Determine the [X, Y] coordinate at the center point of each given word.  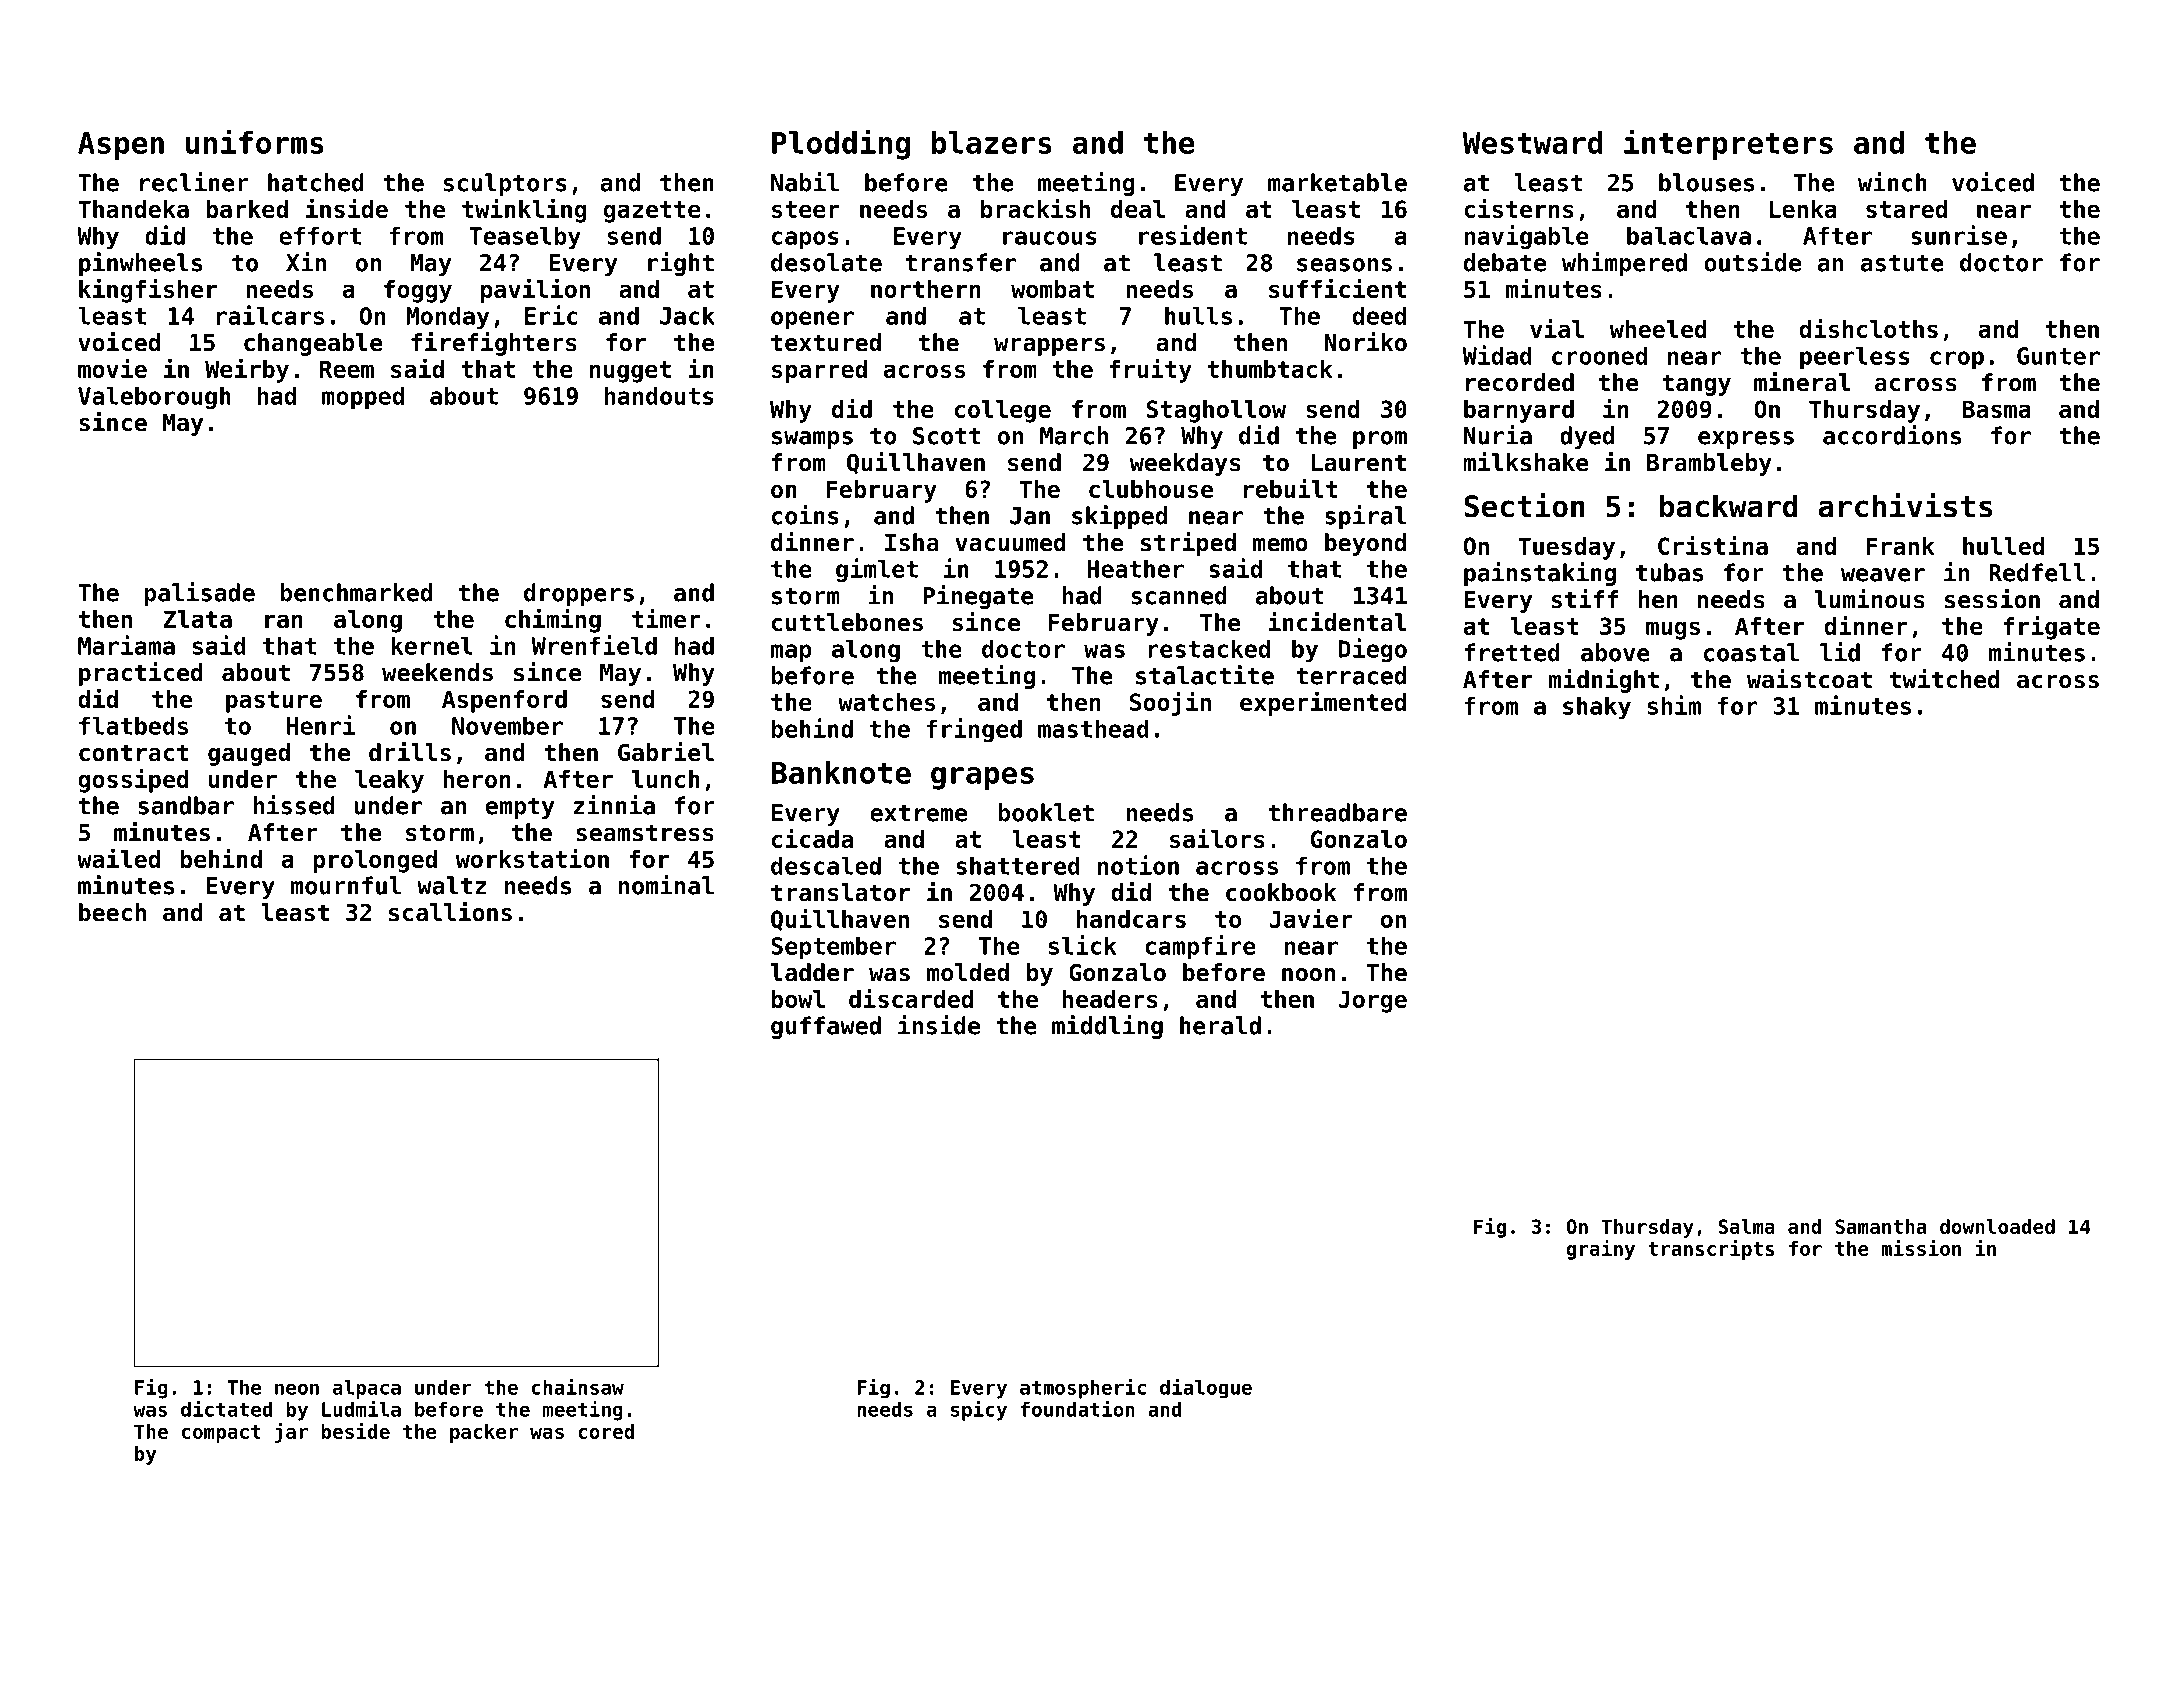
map [791, 653]
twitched [1945, 679]
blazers [992, 142]
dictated [227, 1409]
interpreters [1728, 144]
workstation [532, 858]
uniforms [255, 141]
